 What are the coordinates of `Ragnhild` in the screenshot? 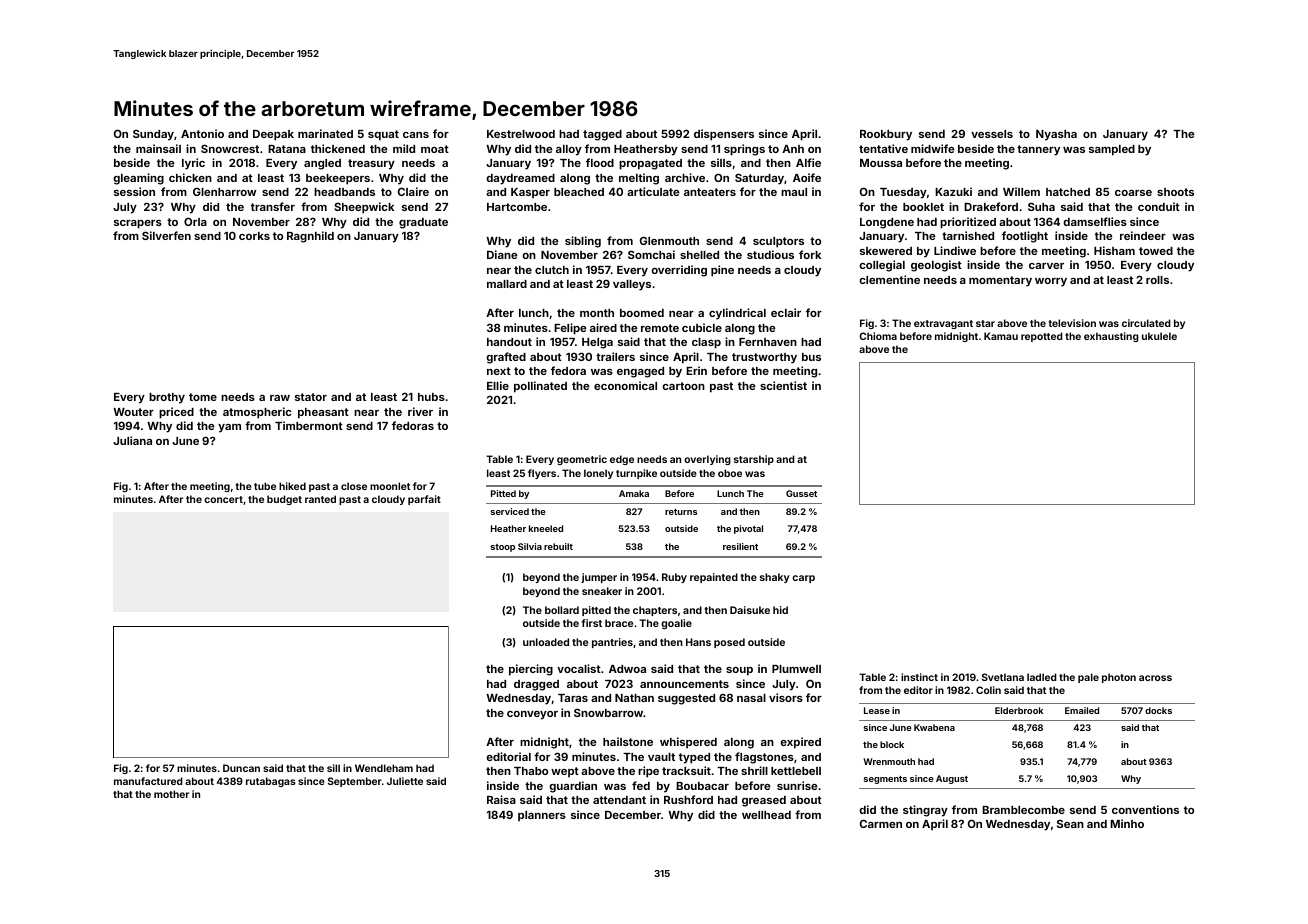 It's located at (310, 237).
